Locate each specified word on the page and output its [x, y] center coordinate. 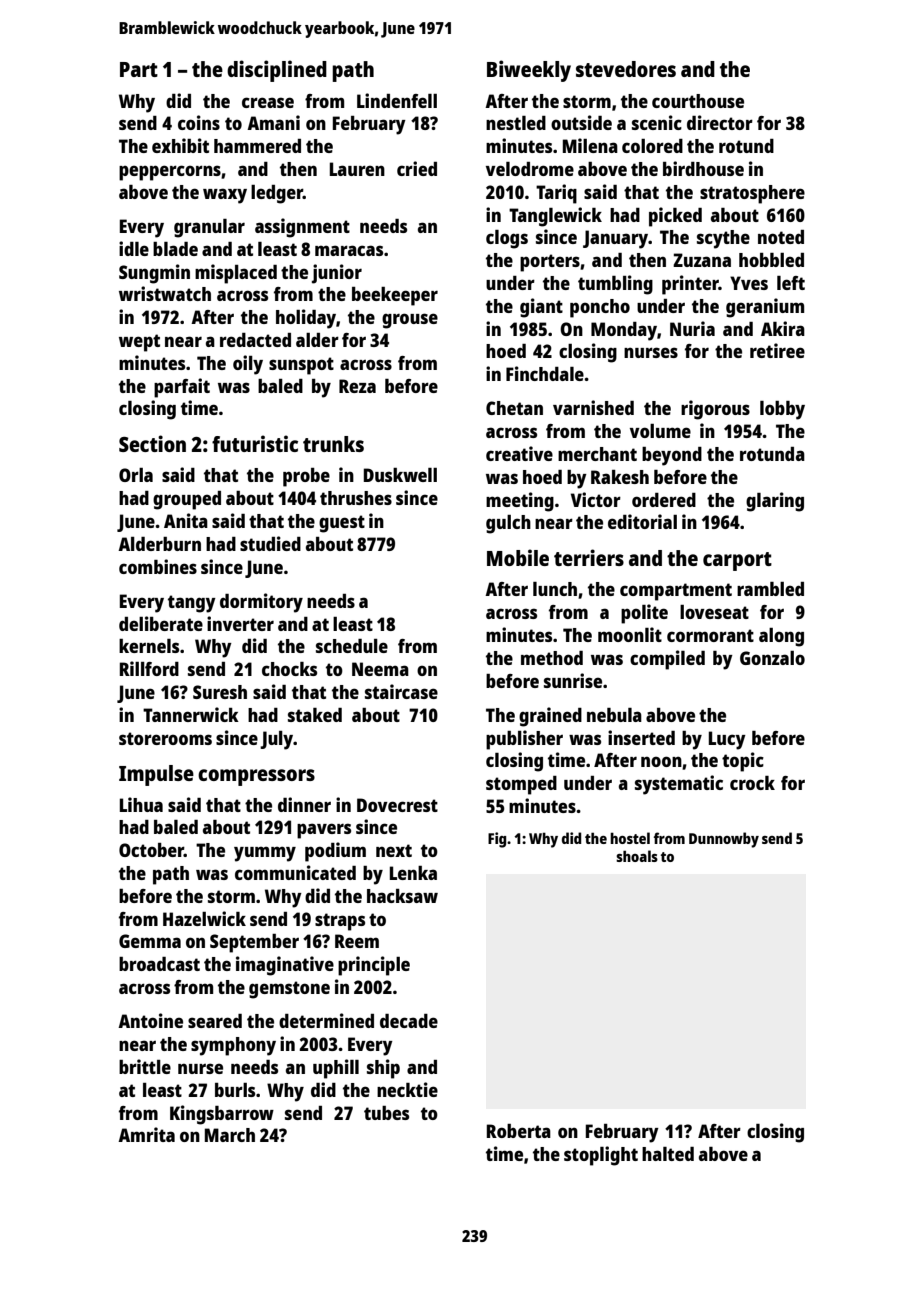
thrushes [356, 498]
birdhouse [703, 168]
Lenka [413, 873]
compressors [256, 777]
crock [752, 783]
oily [248, 365]
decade [409, 1021]
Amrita [146, 1134]
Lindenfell [397, 100]
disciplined [277, 71]
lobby [782, 410]
